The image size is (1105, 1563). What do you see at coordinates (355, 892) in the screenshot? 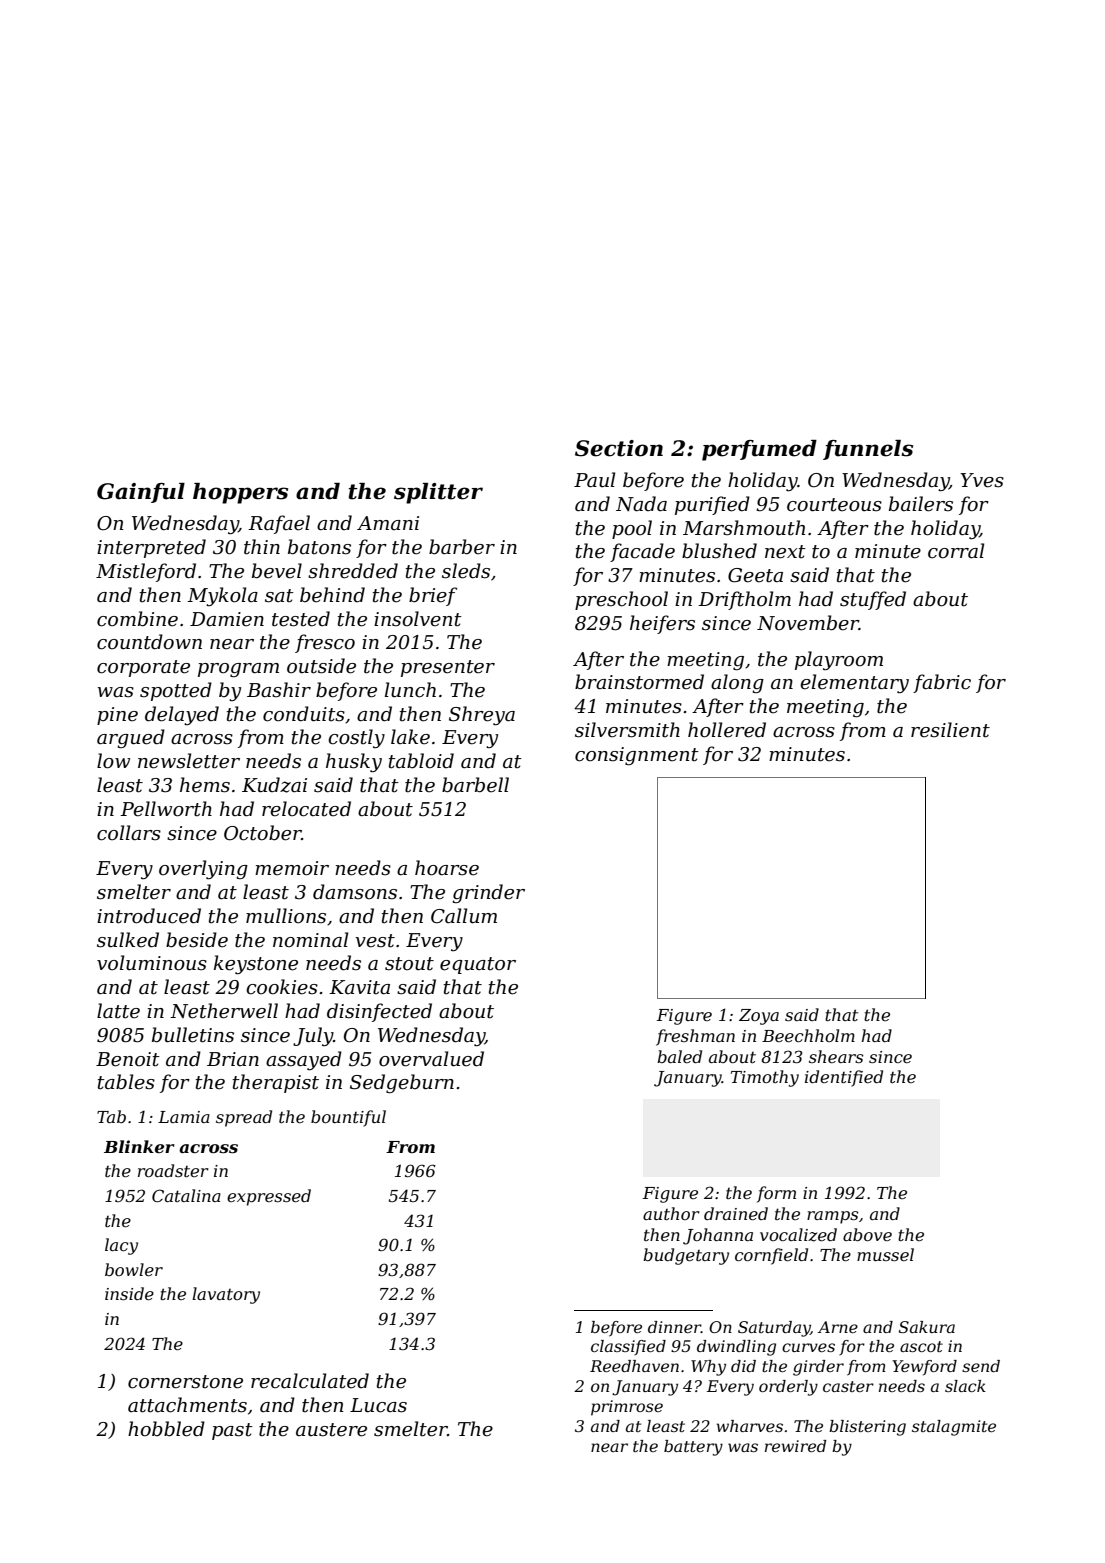
I see `damsons` at bounding box center [355, 892].
